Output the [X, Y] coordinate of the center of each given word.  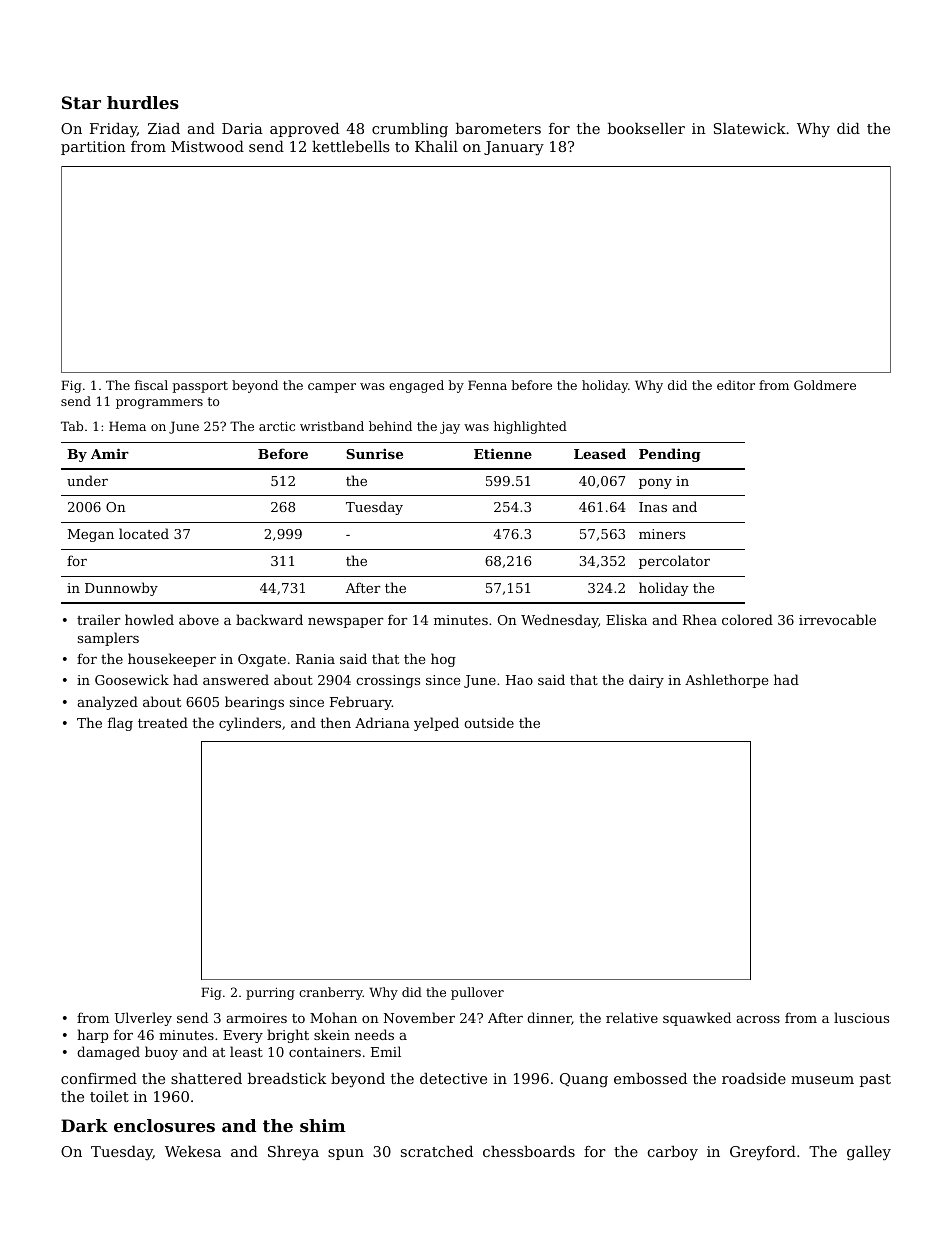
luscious [861, 1017]
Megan [91, 535]
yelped [436, 724]
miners [662, 534]
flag [120, 724]
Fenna [487, 385]
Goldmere [825, 385]
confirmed [99, 1078]
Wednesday [559, 621]
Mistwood [207, 146]
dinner [549, 1018]
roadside [754, 1078]
